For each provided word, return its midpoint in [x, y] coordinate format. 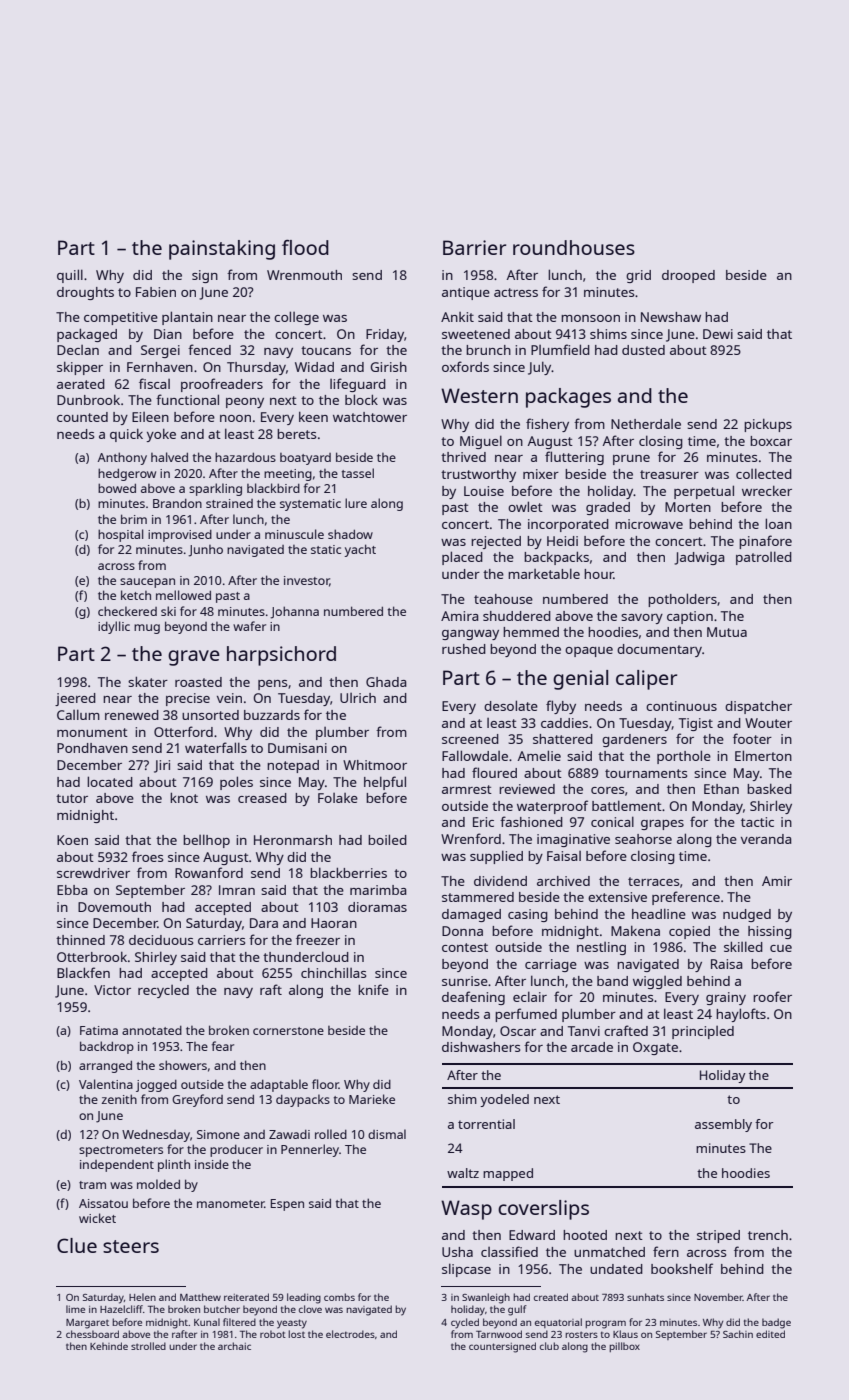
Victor [112, 990]
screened [470, 739]
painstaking [222, 250]
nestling [601, 948]
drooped [688, 276]
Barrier [474, 247]
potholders [682, 600]
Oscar [518, 1031]
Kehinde [109, 1346]
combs [339, 1297]
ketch [136, 595]
